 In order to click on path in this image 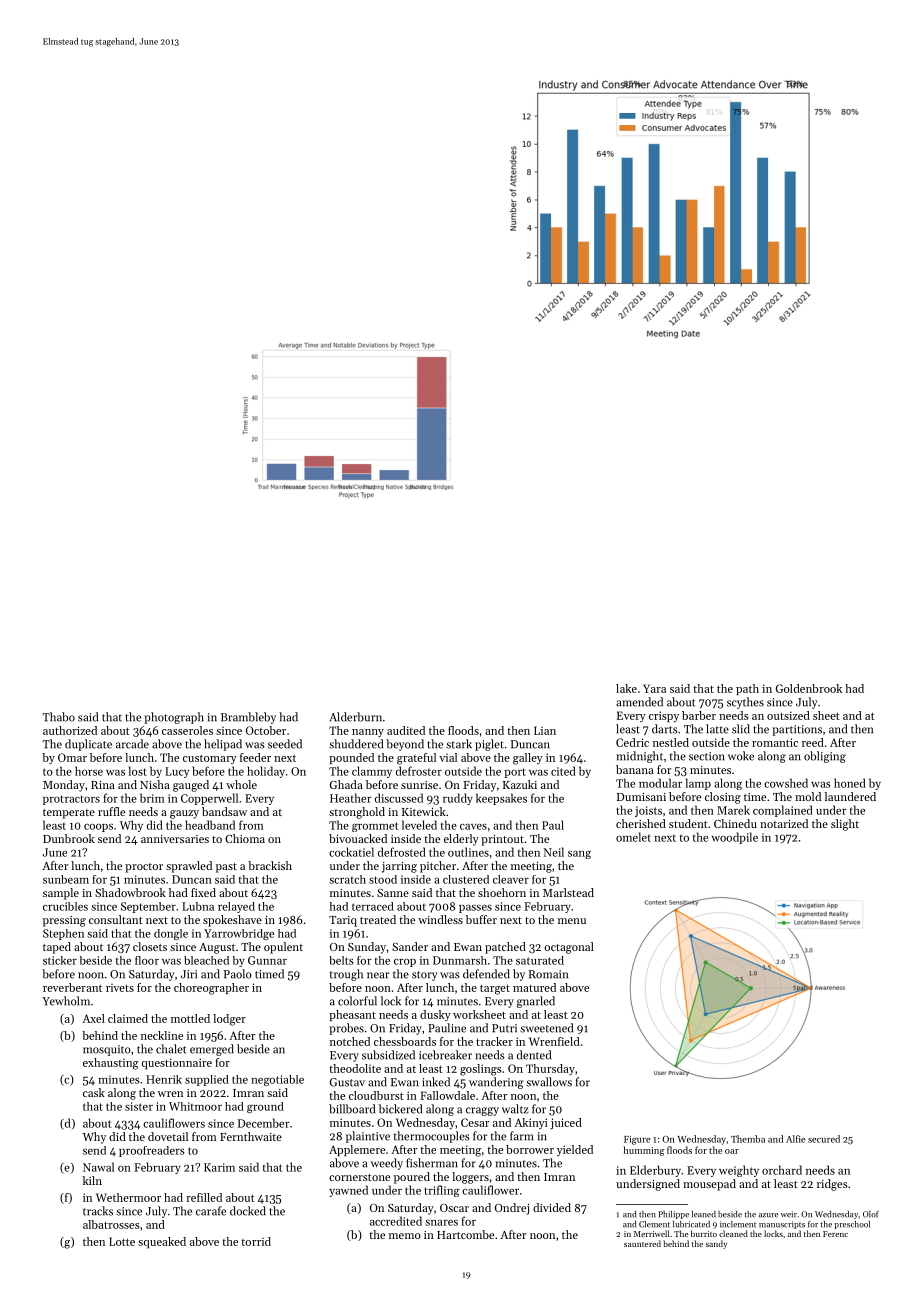, I will do `click(747, 689)`.
